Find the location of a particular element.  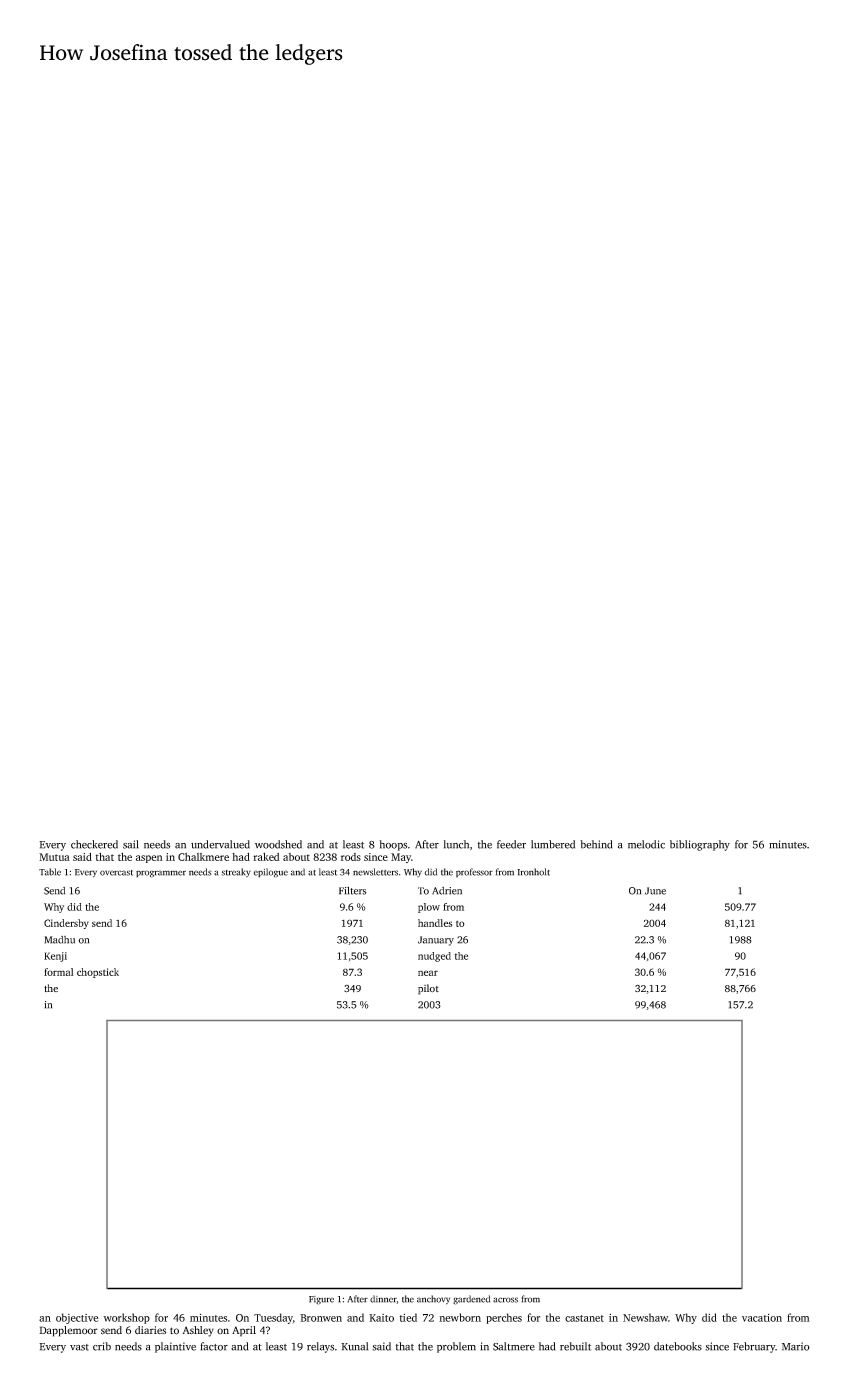

chopstick is located at coordinates (98, 973).
